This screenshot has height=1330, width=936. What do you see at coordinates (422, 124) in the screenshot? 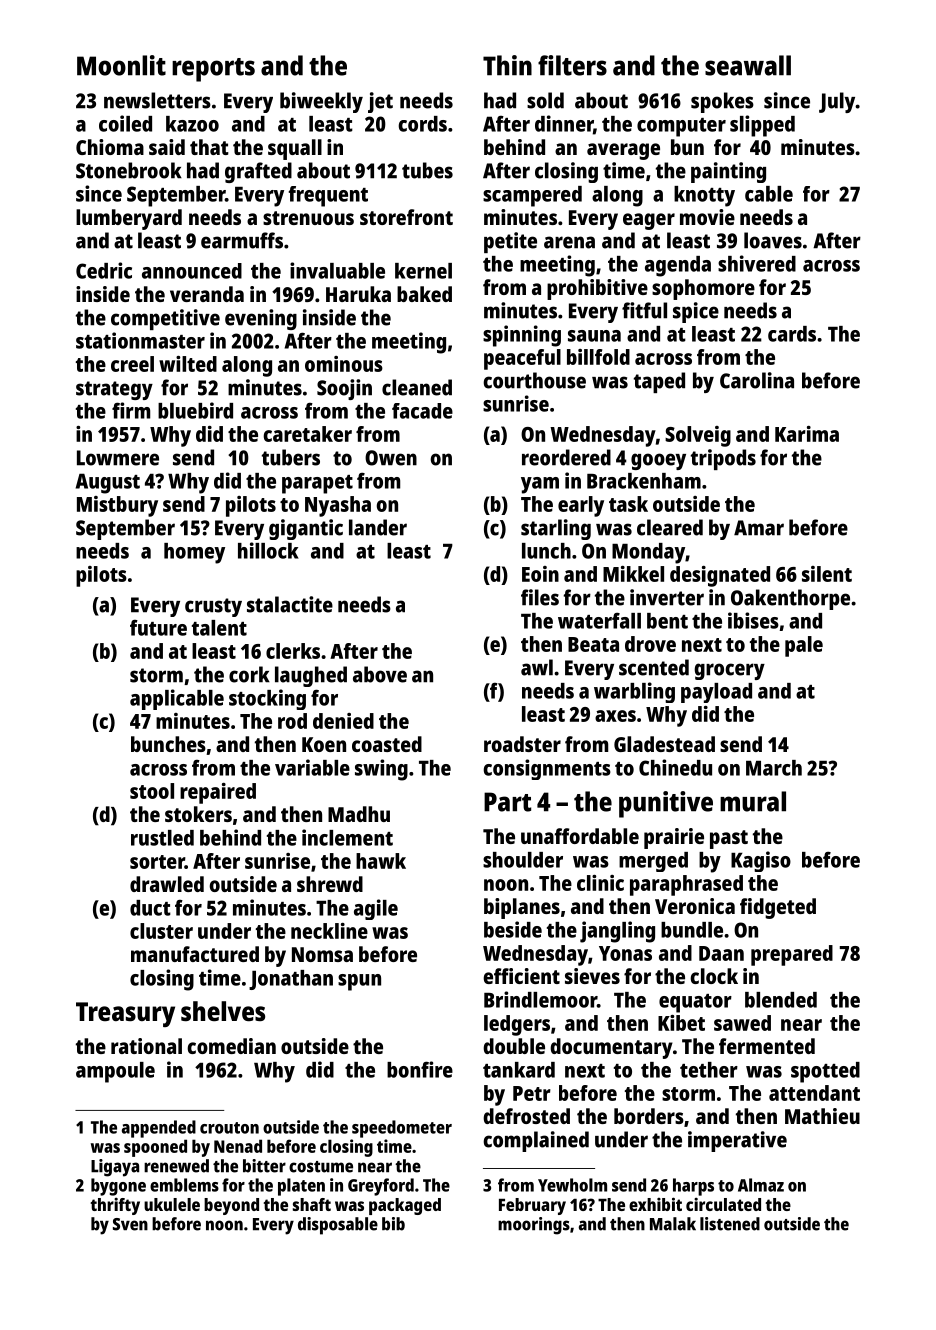
I see `cords` at bounding box center [422, 124].
